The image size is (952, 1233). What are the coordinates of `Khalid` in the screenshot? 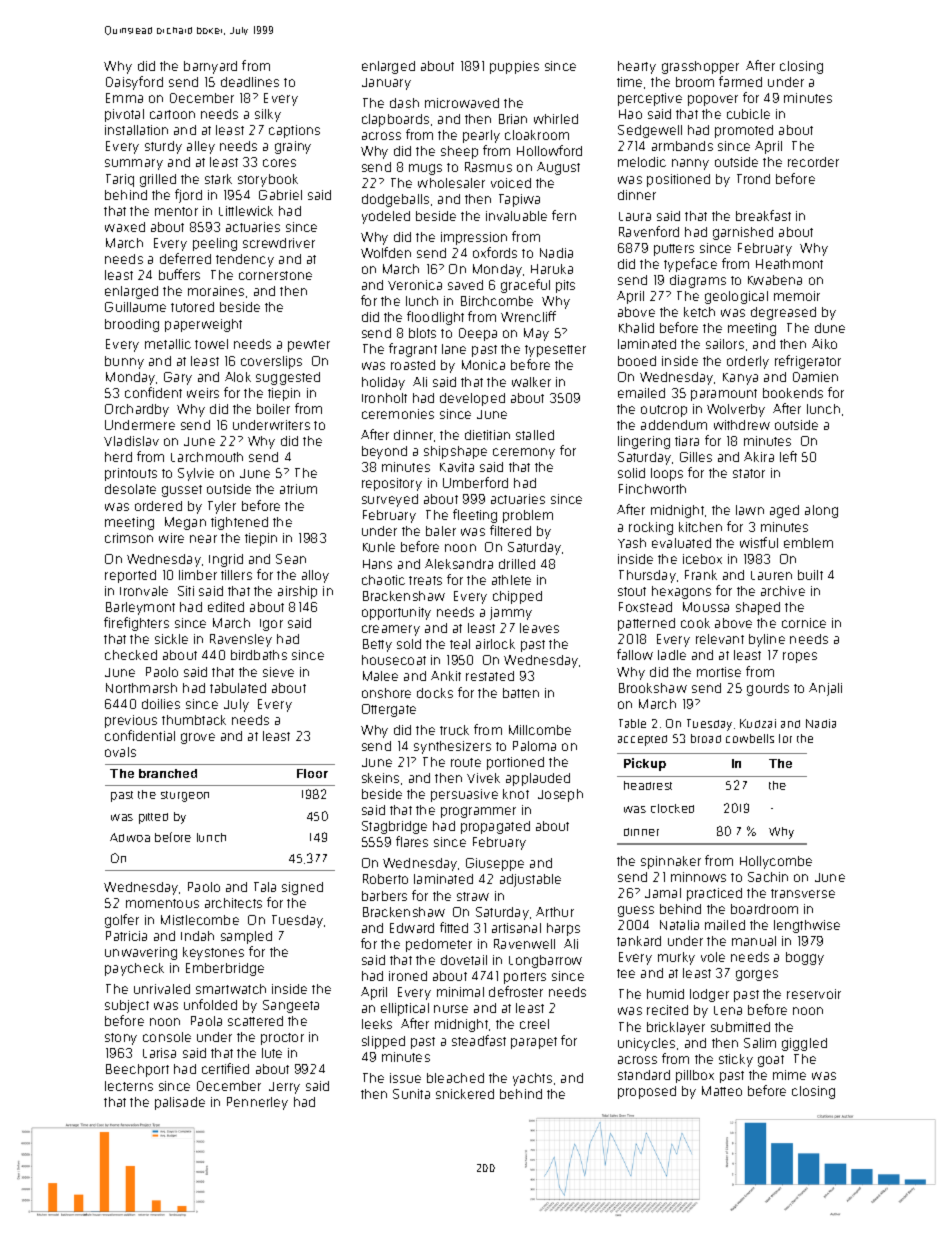 It's located at (636, 328).
